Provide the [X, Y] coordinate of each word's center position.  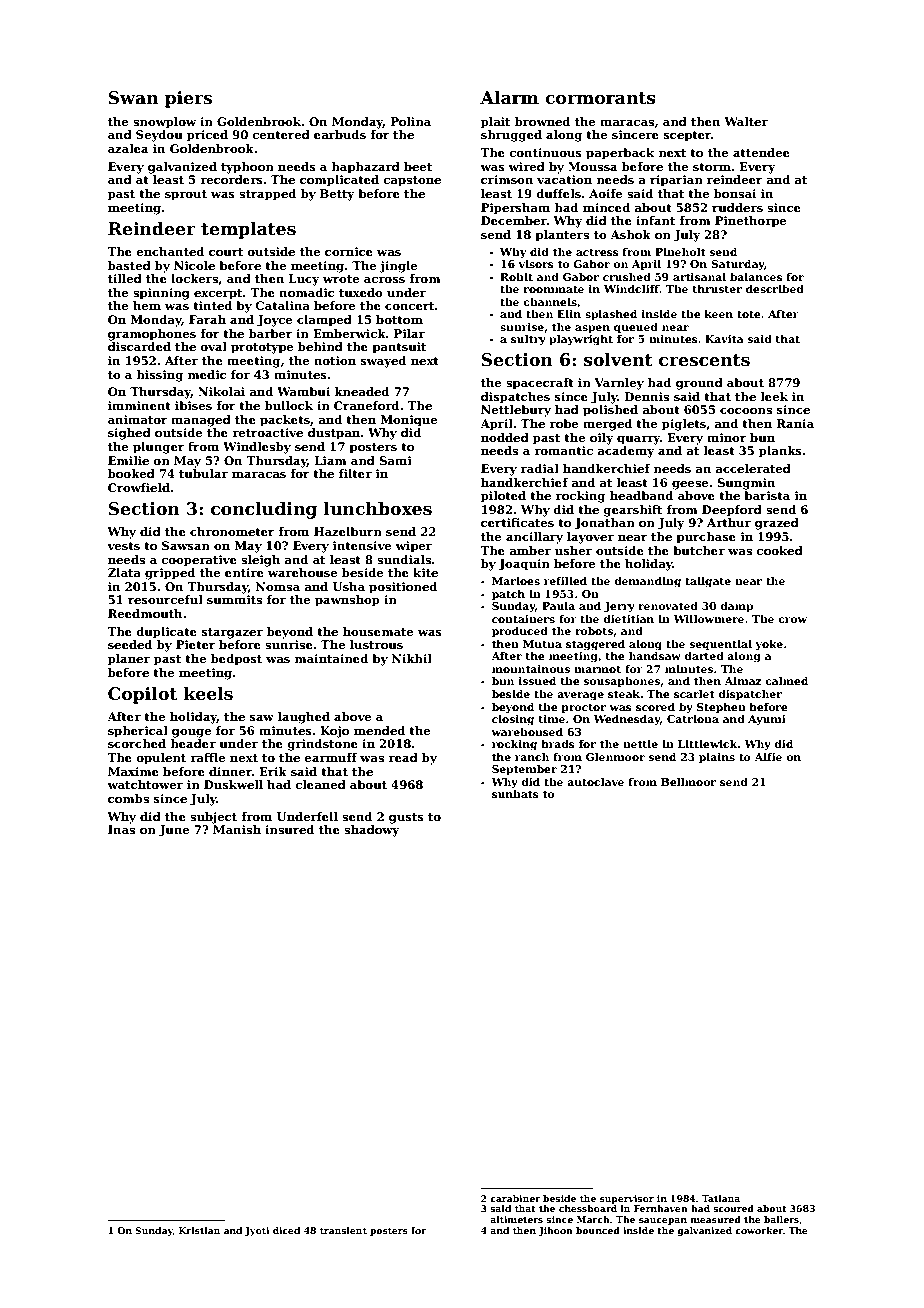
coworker [759, 1230]
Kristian [199, 1230]
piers [188, 99]
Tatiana [721, 1198]
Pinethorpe [750, 222]
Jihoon [555, 1231]
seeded [130, 644]
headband [641, 495]
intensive [361, 545]
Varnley [619, 384]
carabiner [515, 1198]
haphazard [365, 168]
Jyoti [257, 1231]
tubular [203, 473]
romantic [563, 450]
